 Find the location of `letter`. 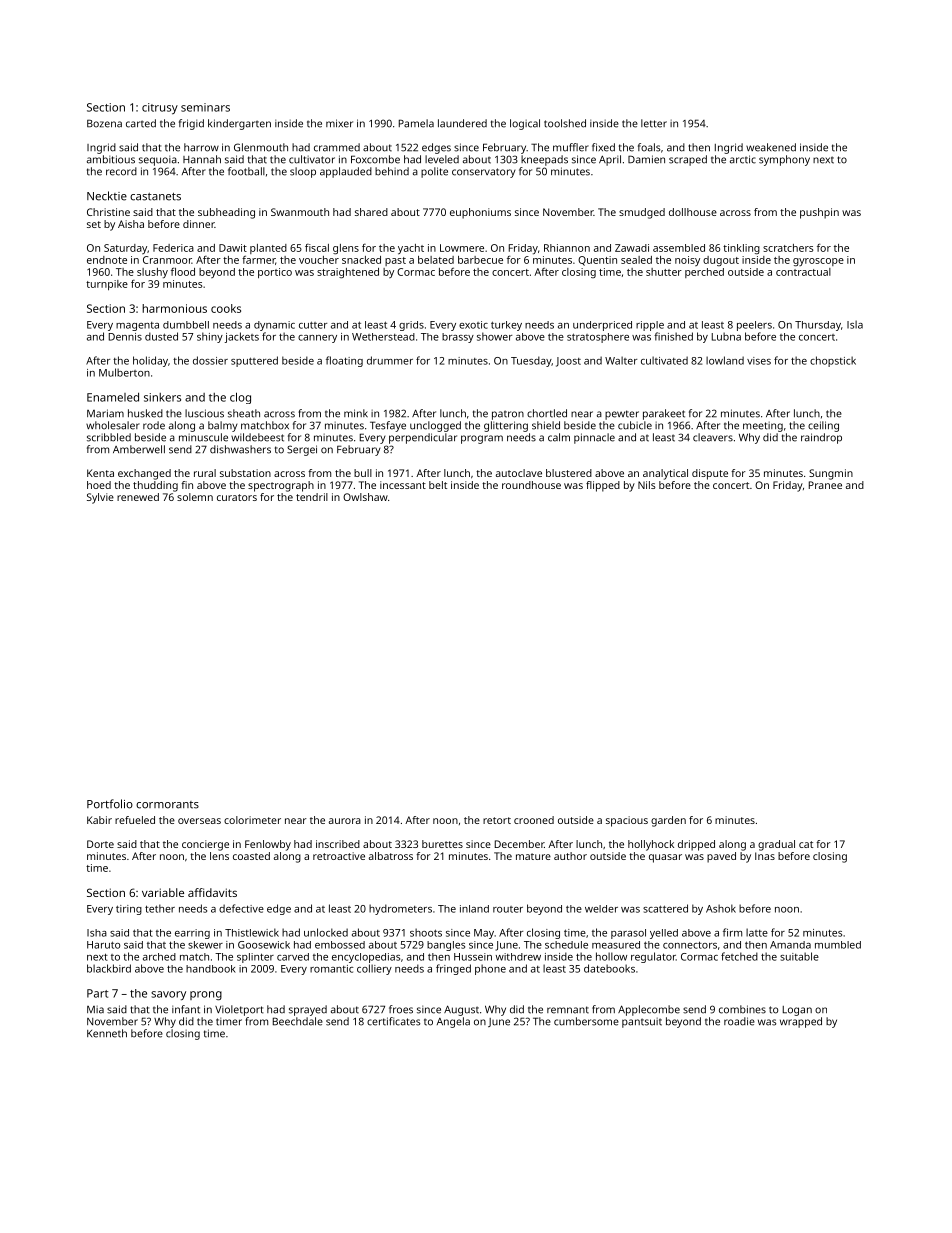

letter is located at coordinates (654, 123).
